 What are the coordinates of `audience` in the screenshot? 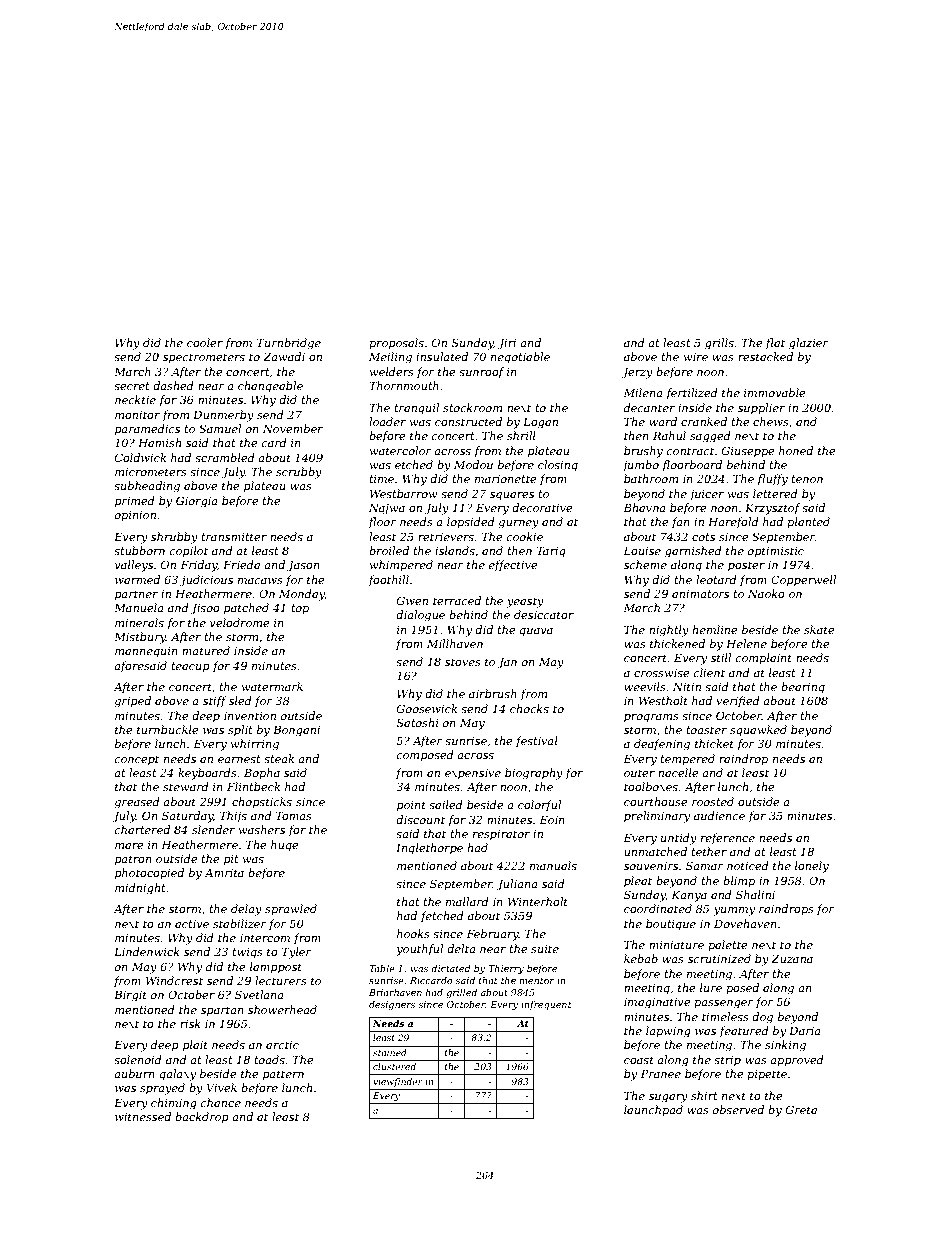 It's located at (719, 815).
